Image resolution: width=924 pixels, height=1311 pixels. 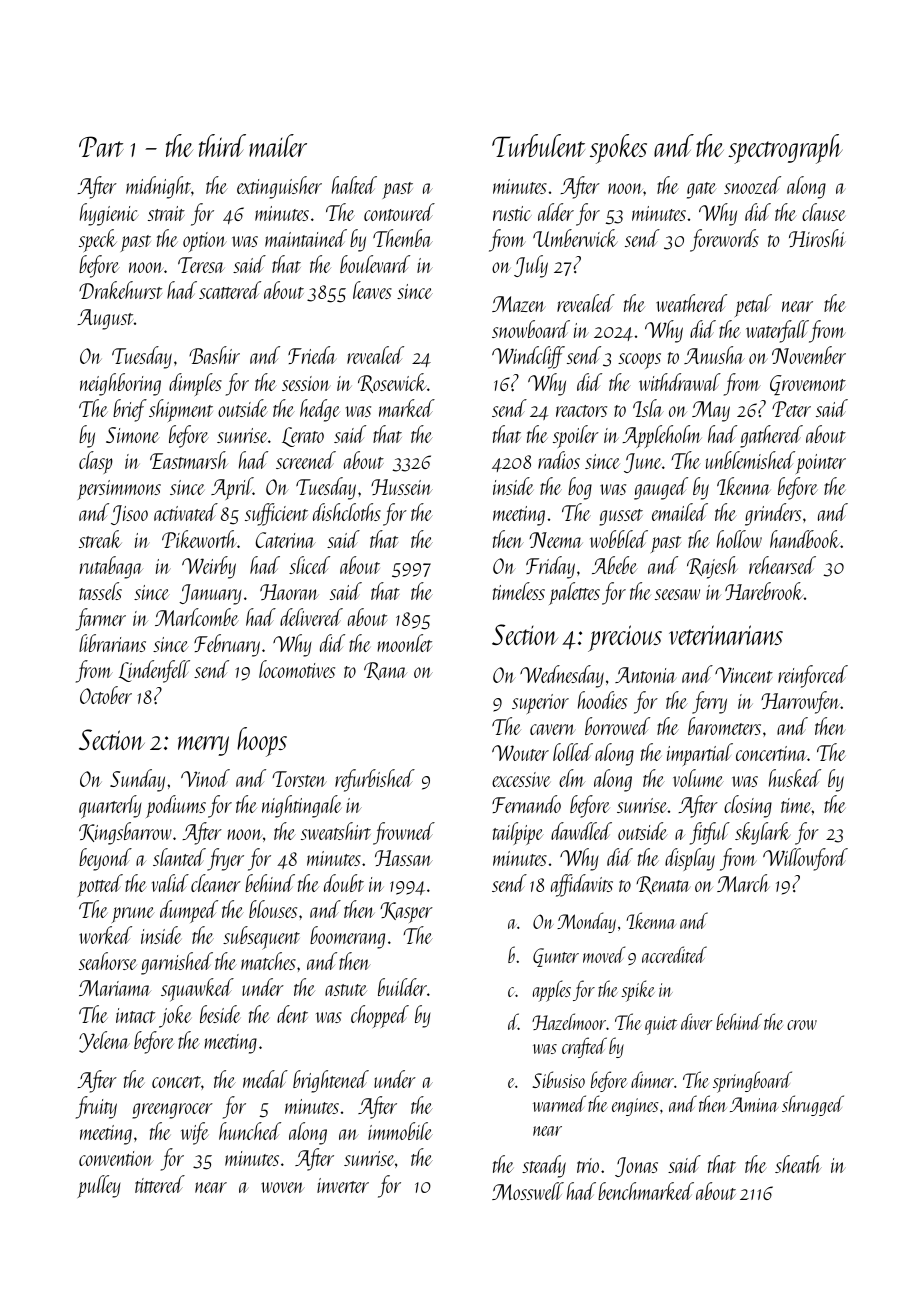 What do you see at coordinates (798, 1164) in the image?
I see `sheath` at bounding box center [798, 1164].
